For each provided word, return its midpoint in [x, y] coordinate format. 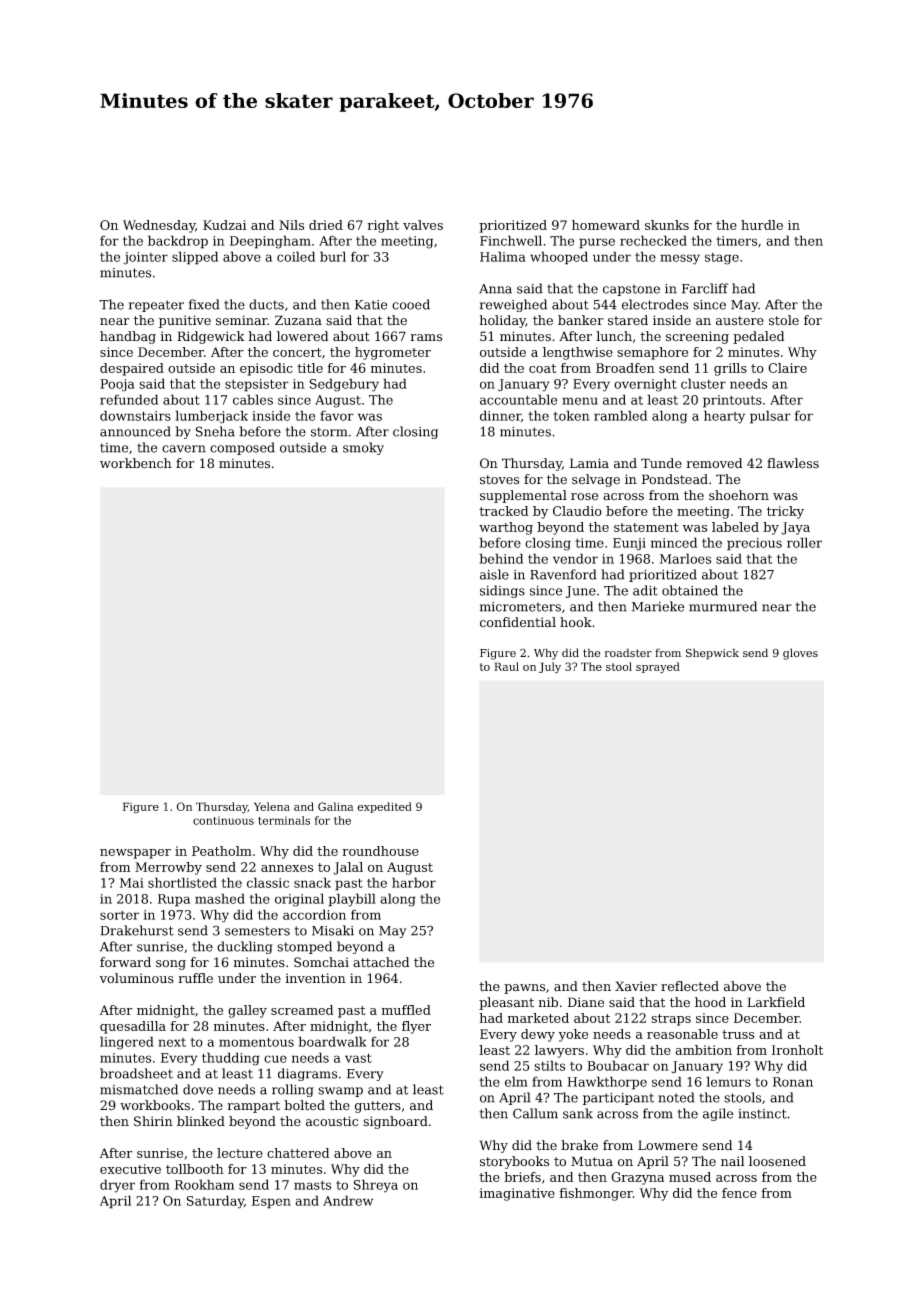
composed [242, 448]
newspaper [135, 854]
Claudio [577, 511]
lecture [240, 1153]
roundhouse [381, 851]
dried [326, 225]
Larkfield [776, 1002]
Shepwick [712, 654]
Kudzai [224, 225]
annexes [287, 868]
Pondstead [675, 479]
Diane [586, 1002]
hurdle [762, 225]
